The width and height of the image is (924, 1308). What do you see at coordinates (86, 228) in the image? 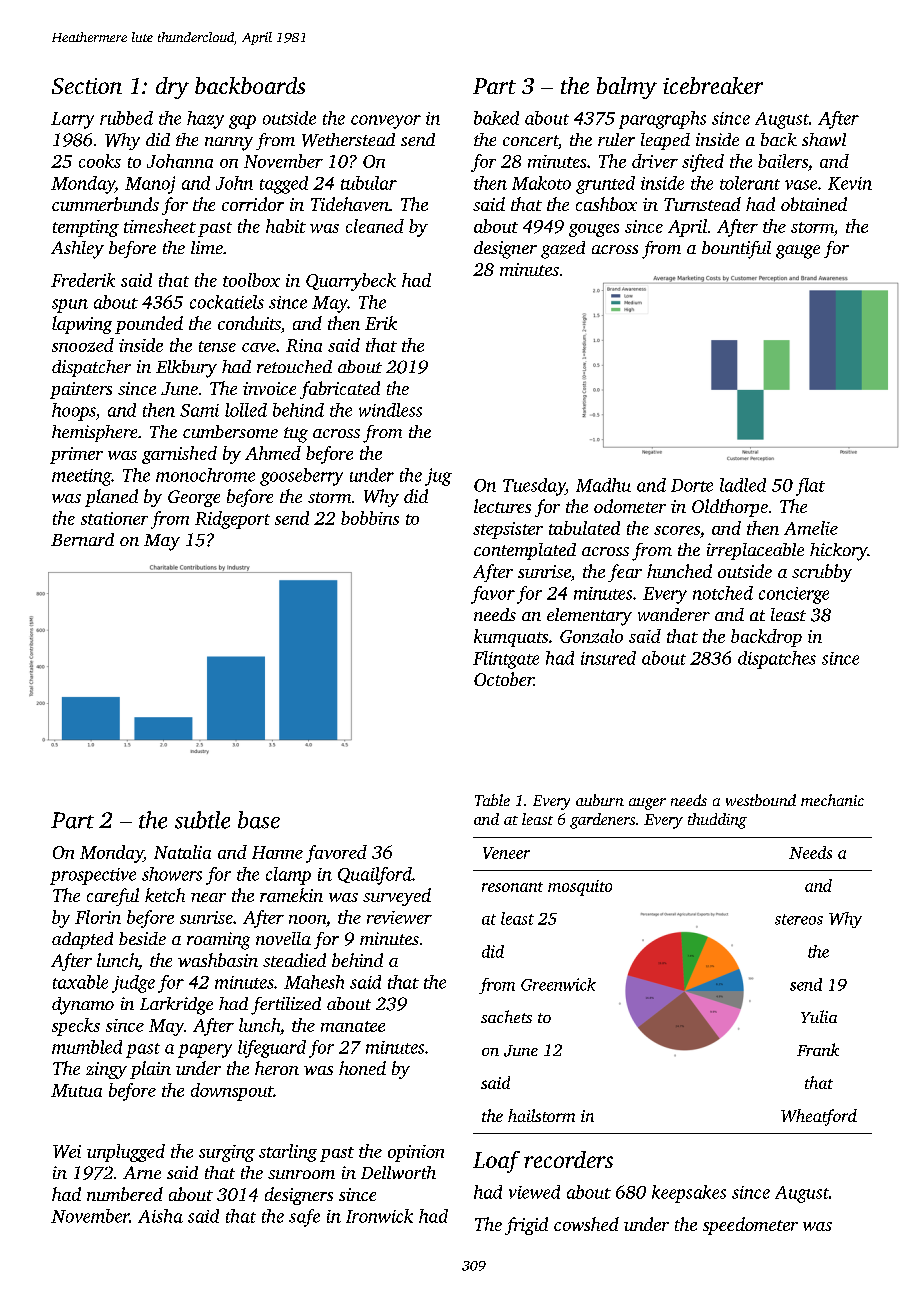
I see `tempting` at bounding box center [86, 228].
